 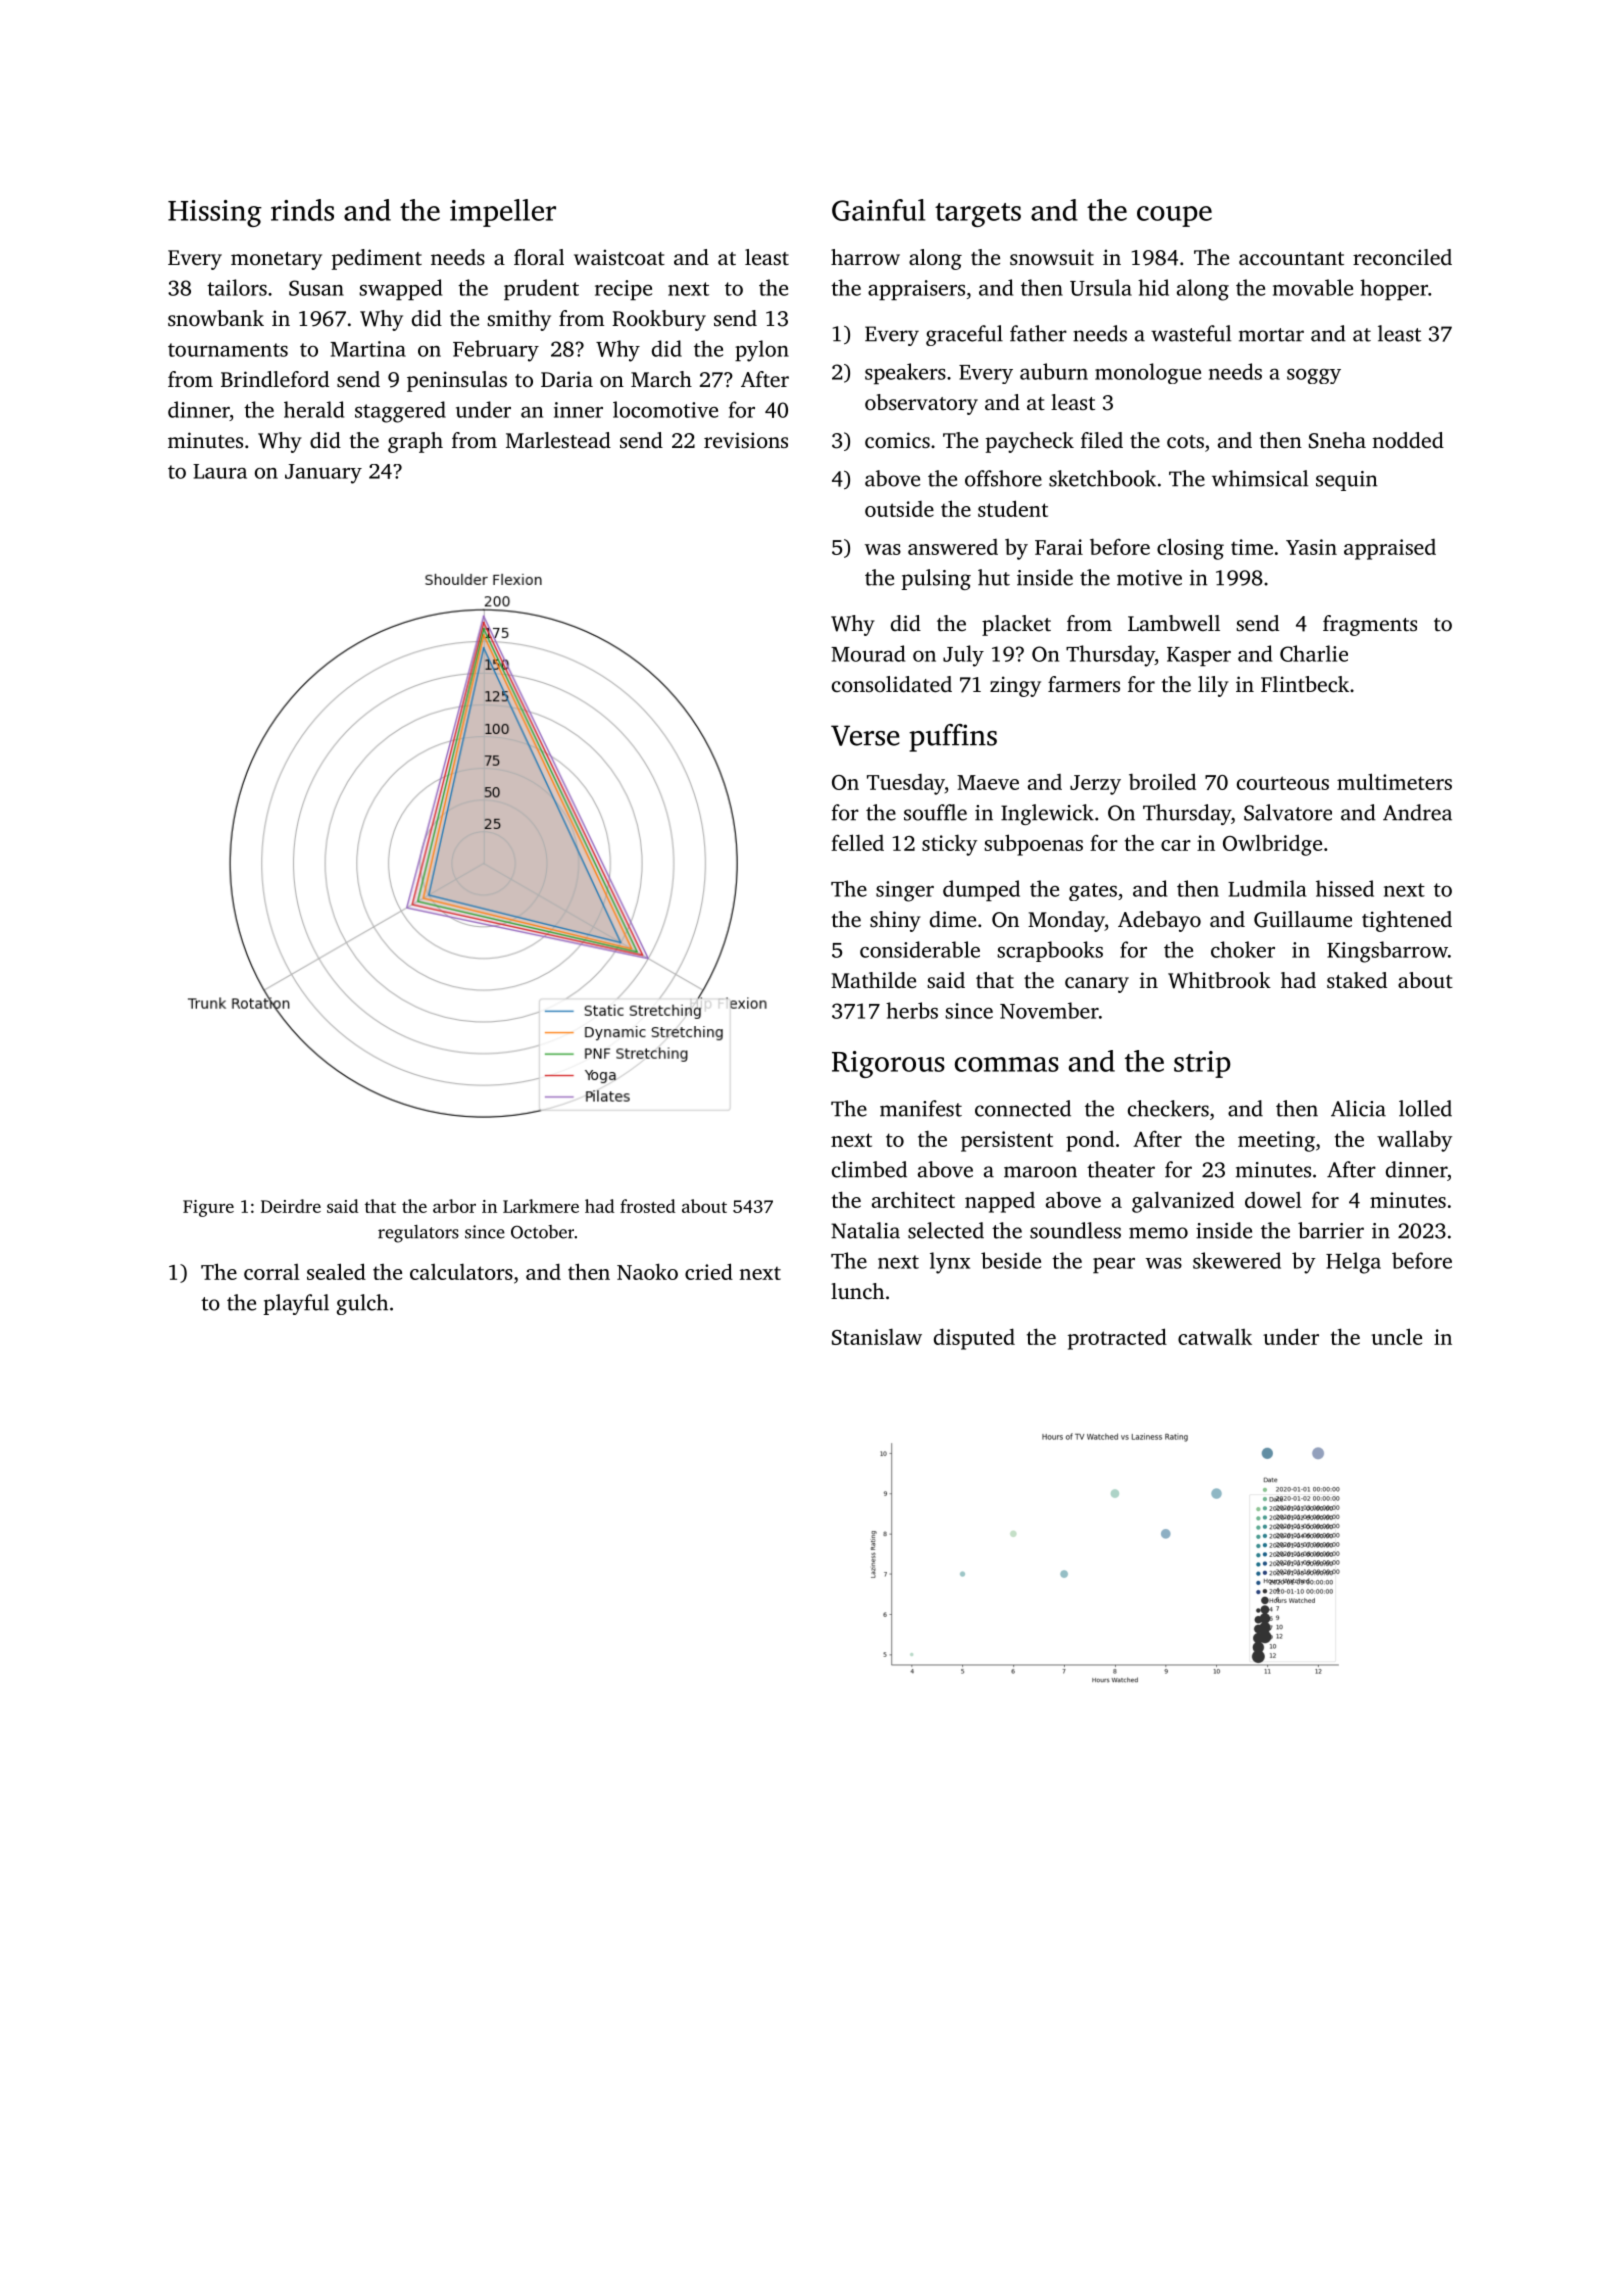 I want to click on coupe, so click(x=1174, y=216).
